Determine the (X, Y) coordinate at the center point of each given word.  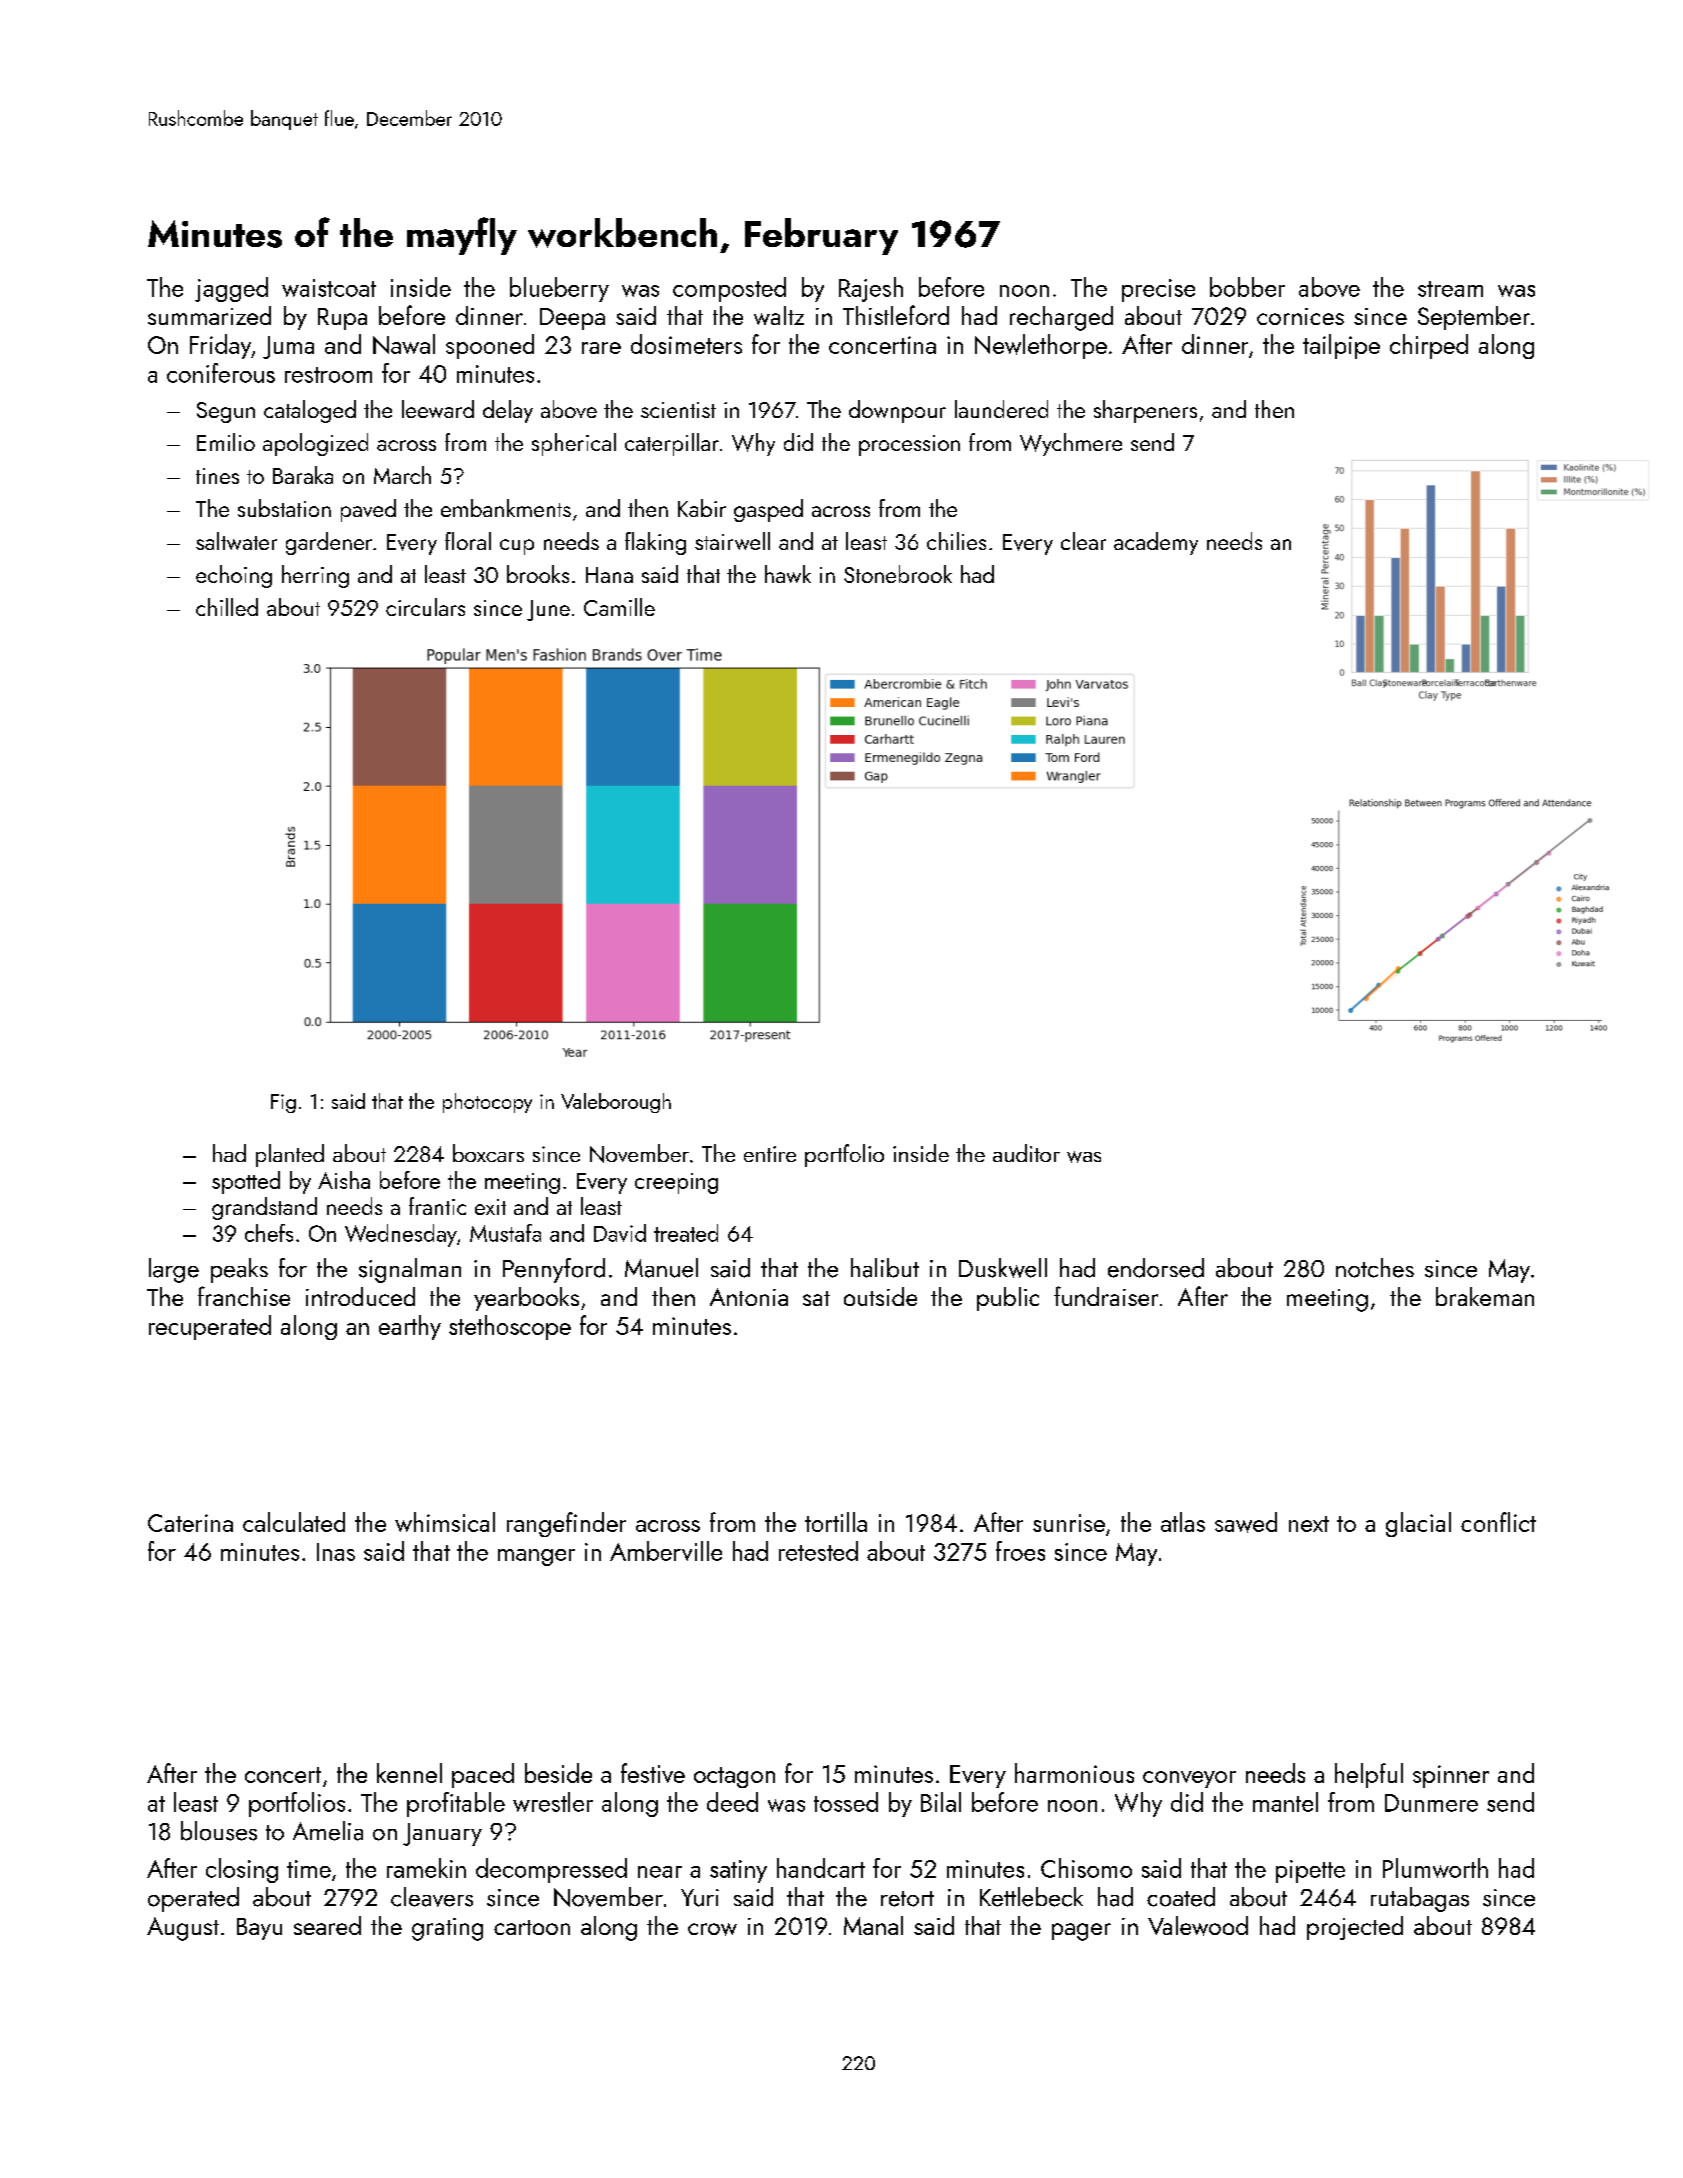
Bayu (259, 1929)
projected (1355, 1928)
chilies (956, 541)
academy (1156, 543)
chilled (227, 607)
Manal (873, 1925)
